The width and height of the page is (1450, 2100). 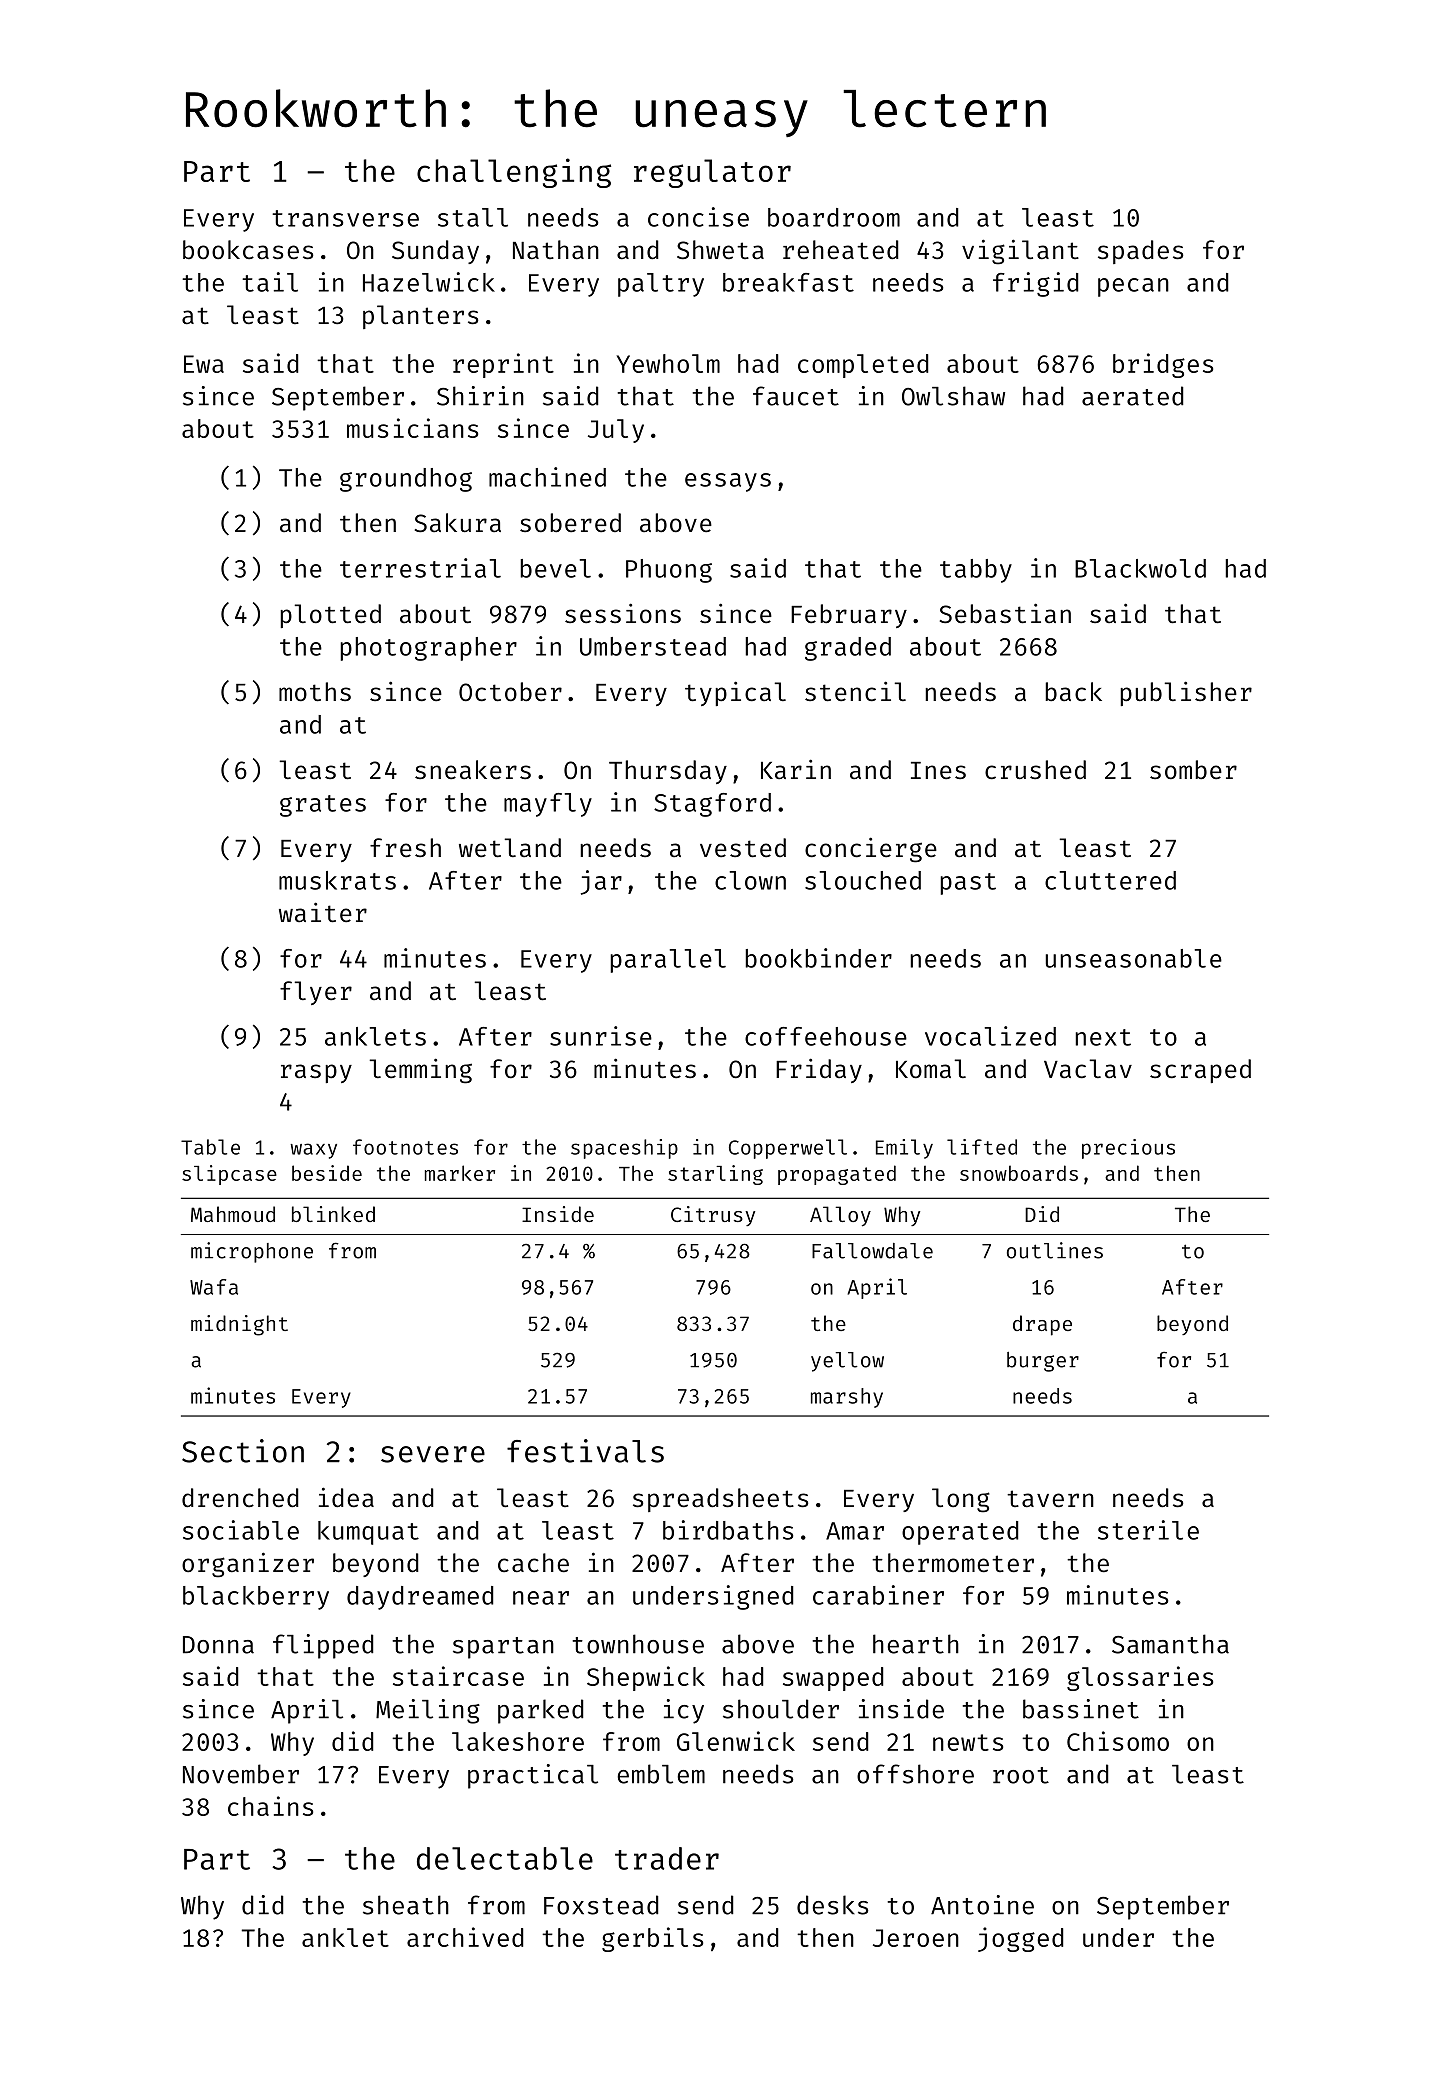 I want to click on near, so click(x=541, y=1598).
